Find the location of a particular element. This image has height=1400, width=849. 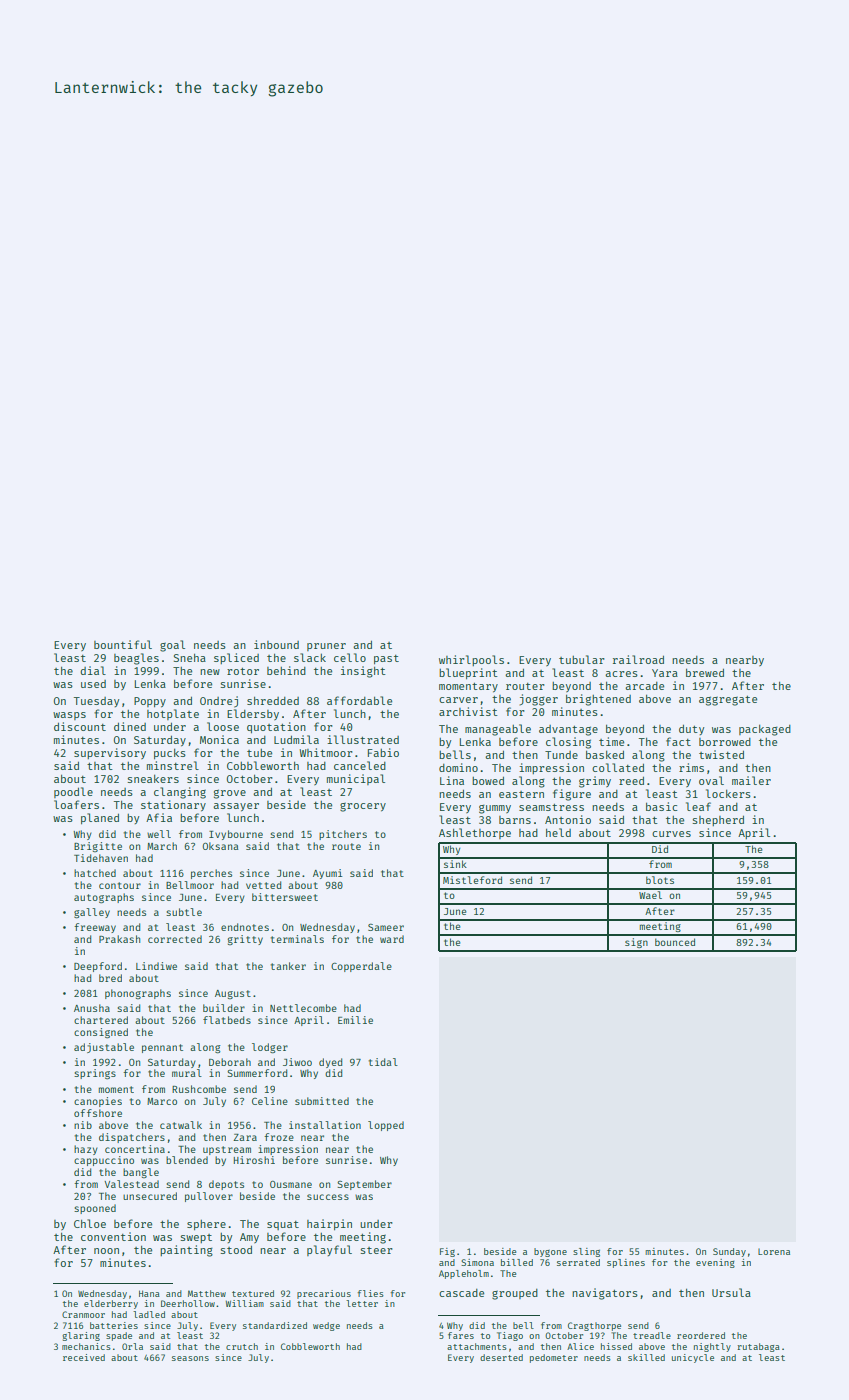

crutch is located at coordinates (242, 1346).
